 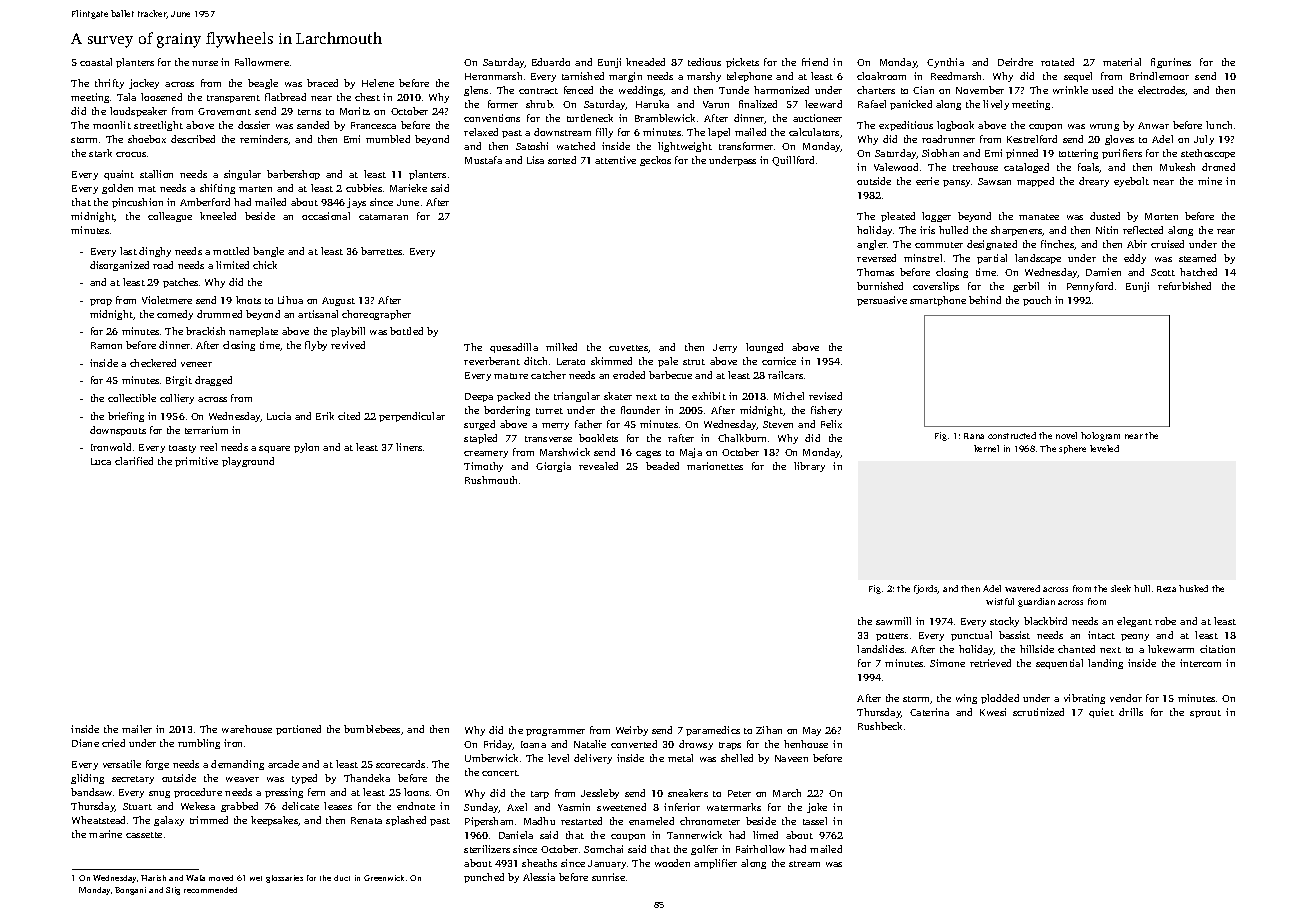 What do you see at coordinates (325, 416) in the screenshot?
I see `Erik` at bounding box center [325, 416].
